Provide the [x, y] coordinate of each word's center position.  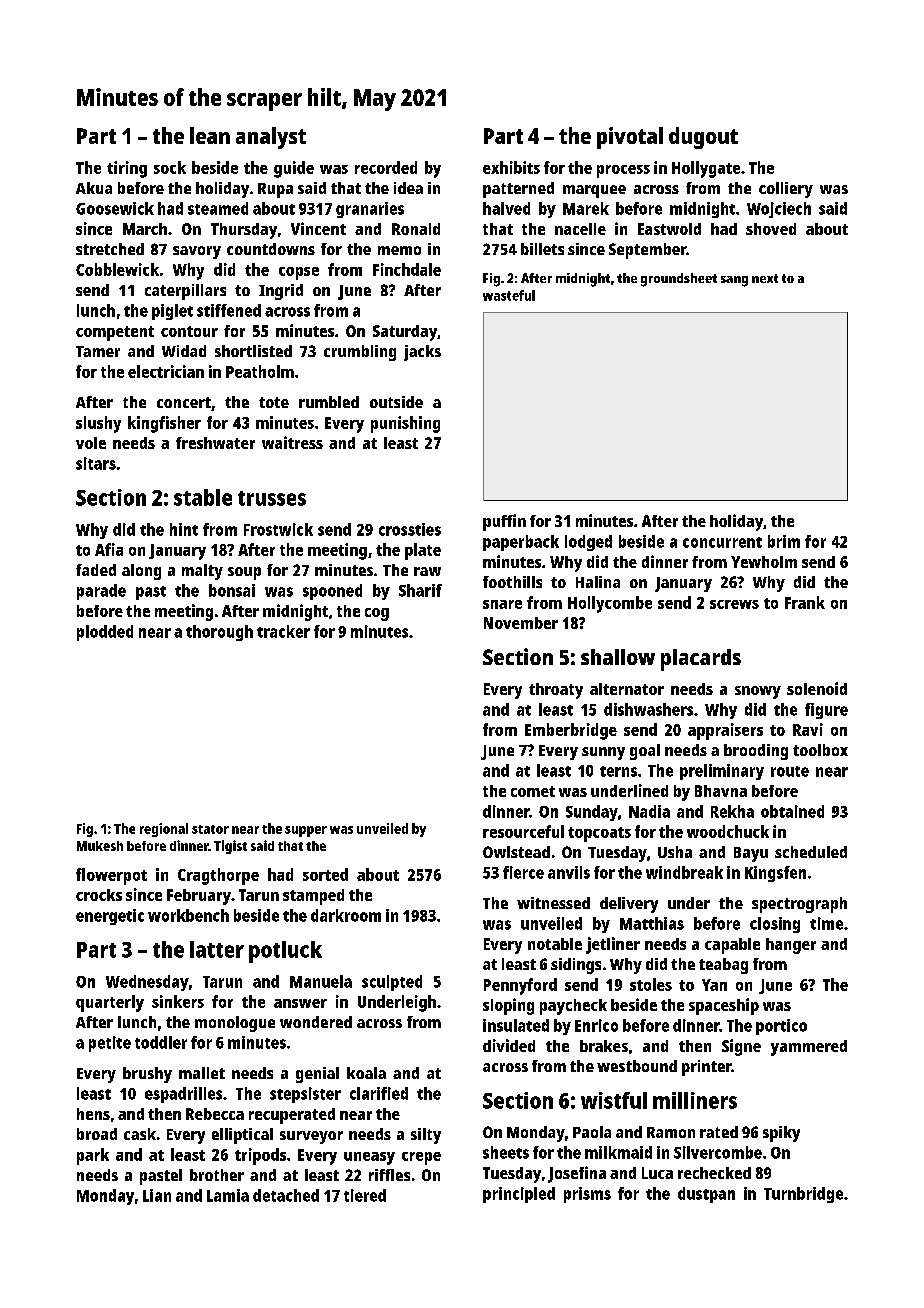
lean [210, 135]
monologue [235, 1024]
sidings [576, 966]
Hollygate [706, 169]
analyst [271, 138]
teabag [723, 966]
